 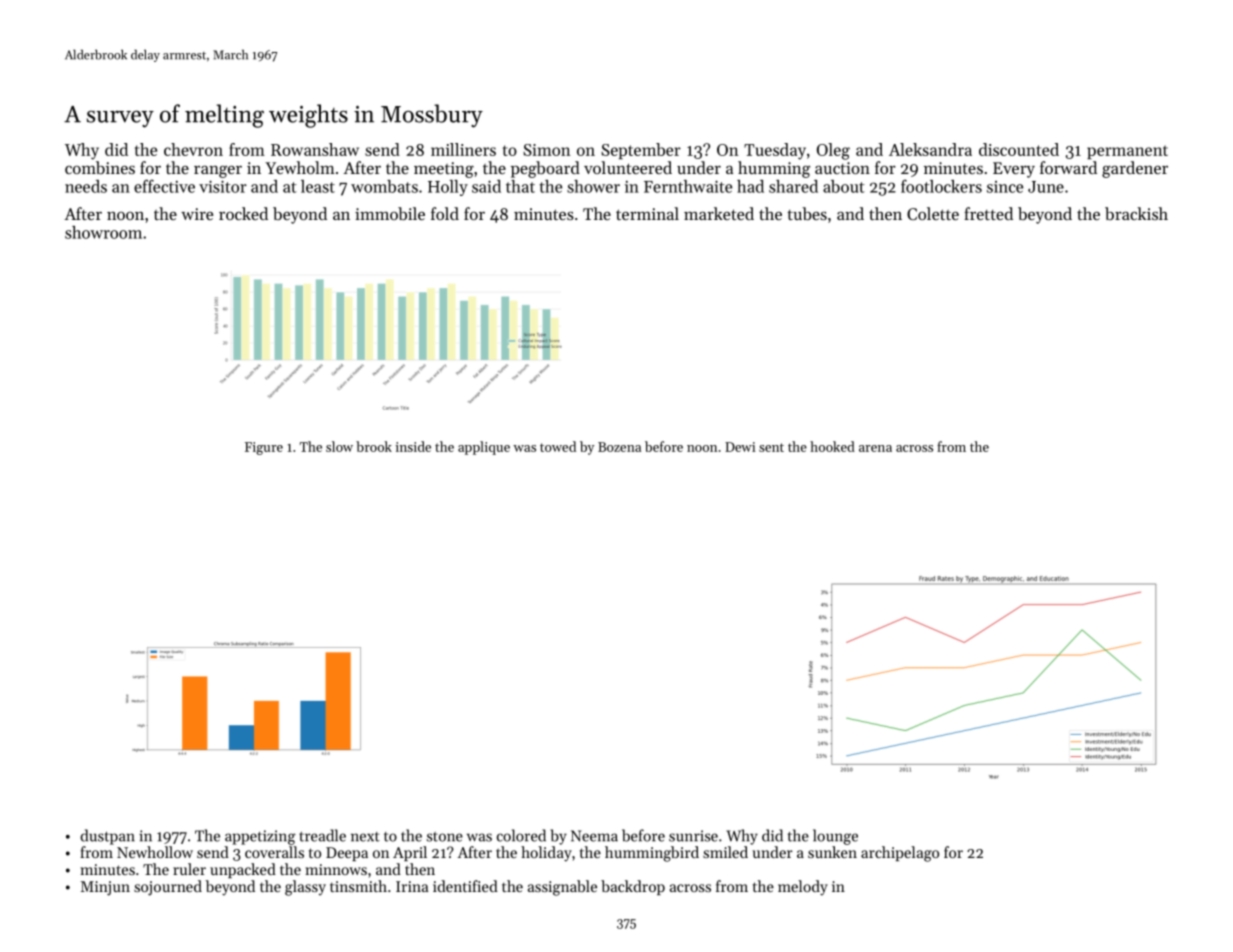 What do you see at coordinates (693, 836) in the screenshot?
I see `sunrise` at bounding box center [693, 836].
